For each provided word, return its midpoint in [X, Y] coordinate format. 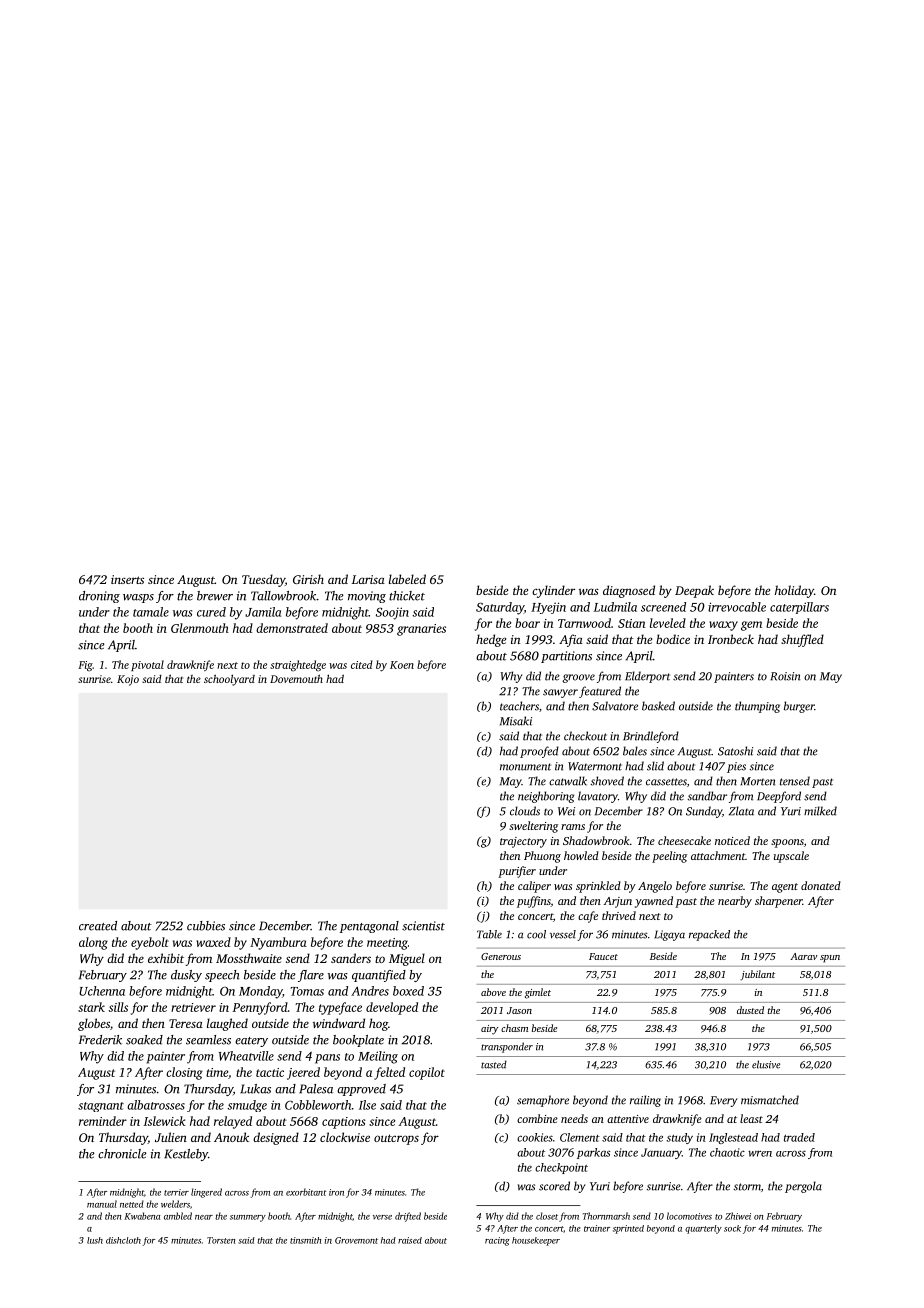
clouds [525, 811]
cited [362, 664]
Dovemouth [296, 678]
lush [95, 1240]
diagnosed [629, 591]
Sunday [704, 812]
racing [497, 1241]
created [98, 926]
